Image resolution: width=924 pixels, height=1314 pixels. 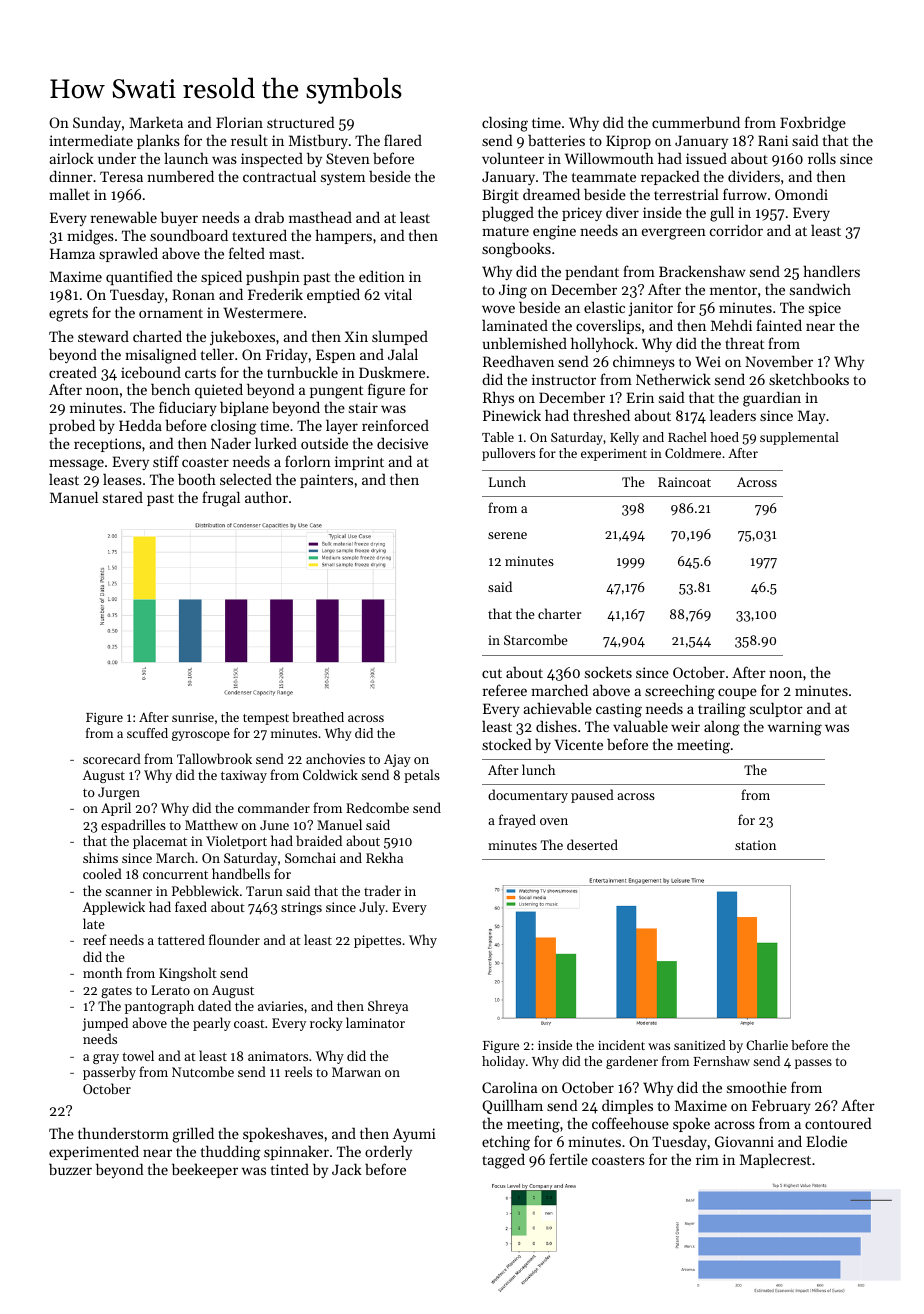 What do you see at coordinates (301, 122) in the screenshot?
I see `structured` at bounding box center [301, 122].
